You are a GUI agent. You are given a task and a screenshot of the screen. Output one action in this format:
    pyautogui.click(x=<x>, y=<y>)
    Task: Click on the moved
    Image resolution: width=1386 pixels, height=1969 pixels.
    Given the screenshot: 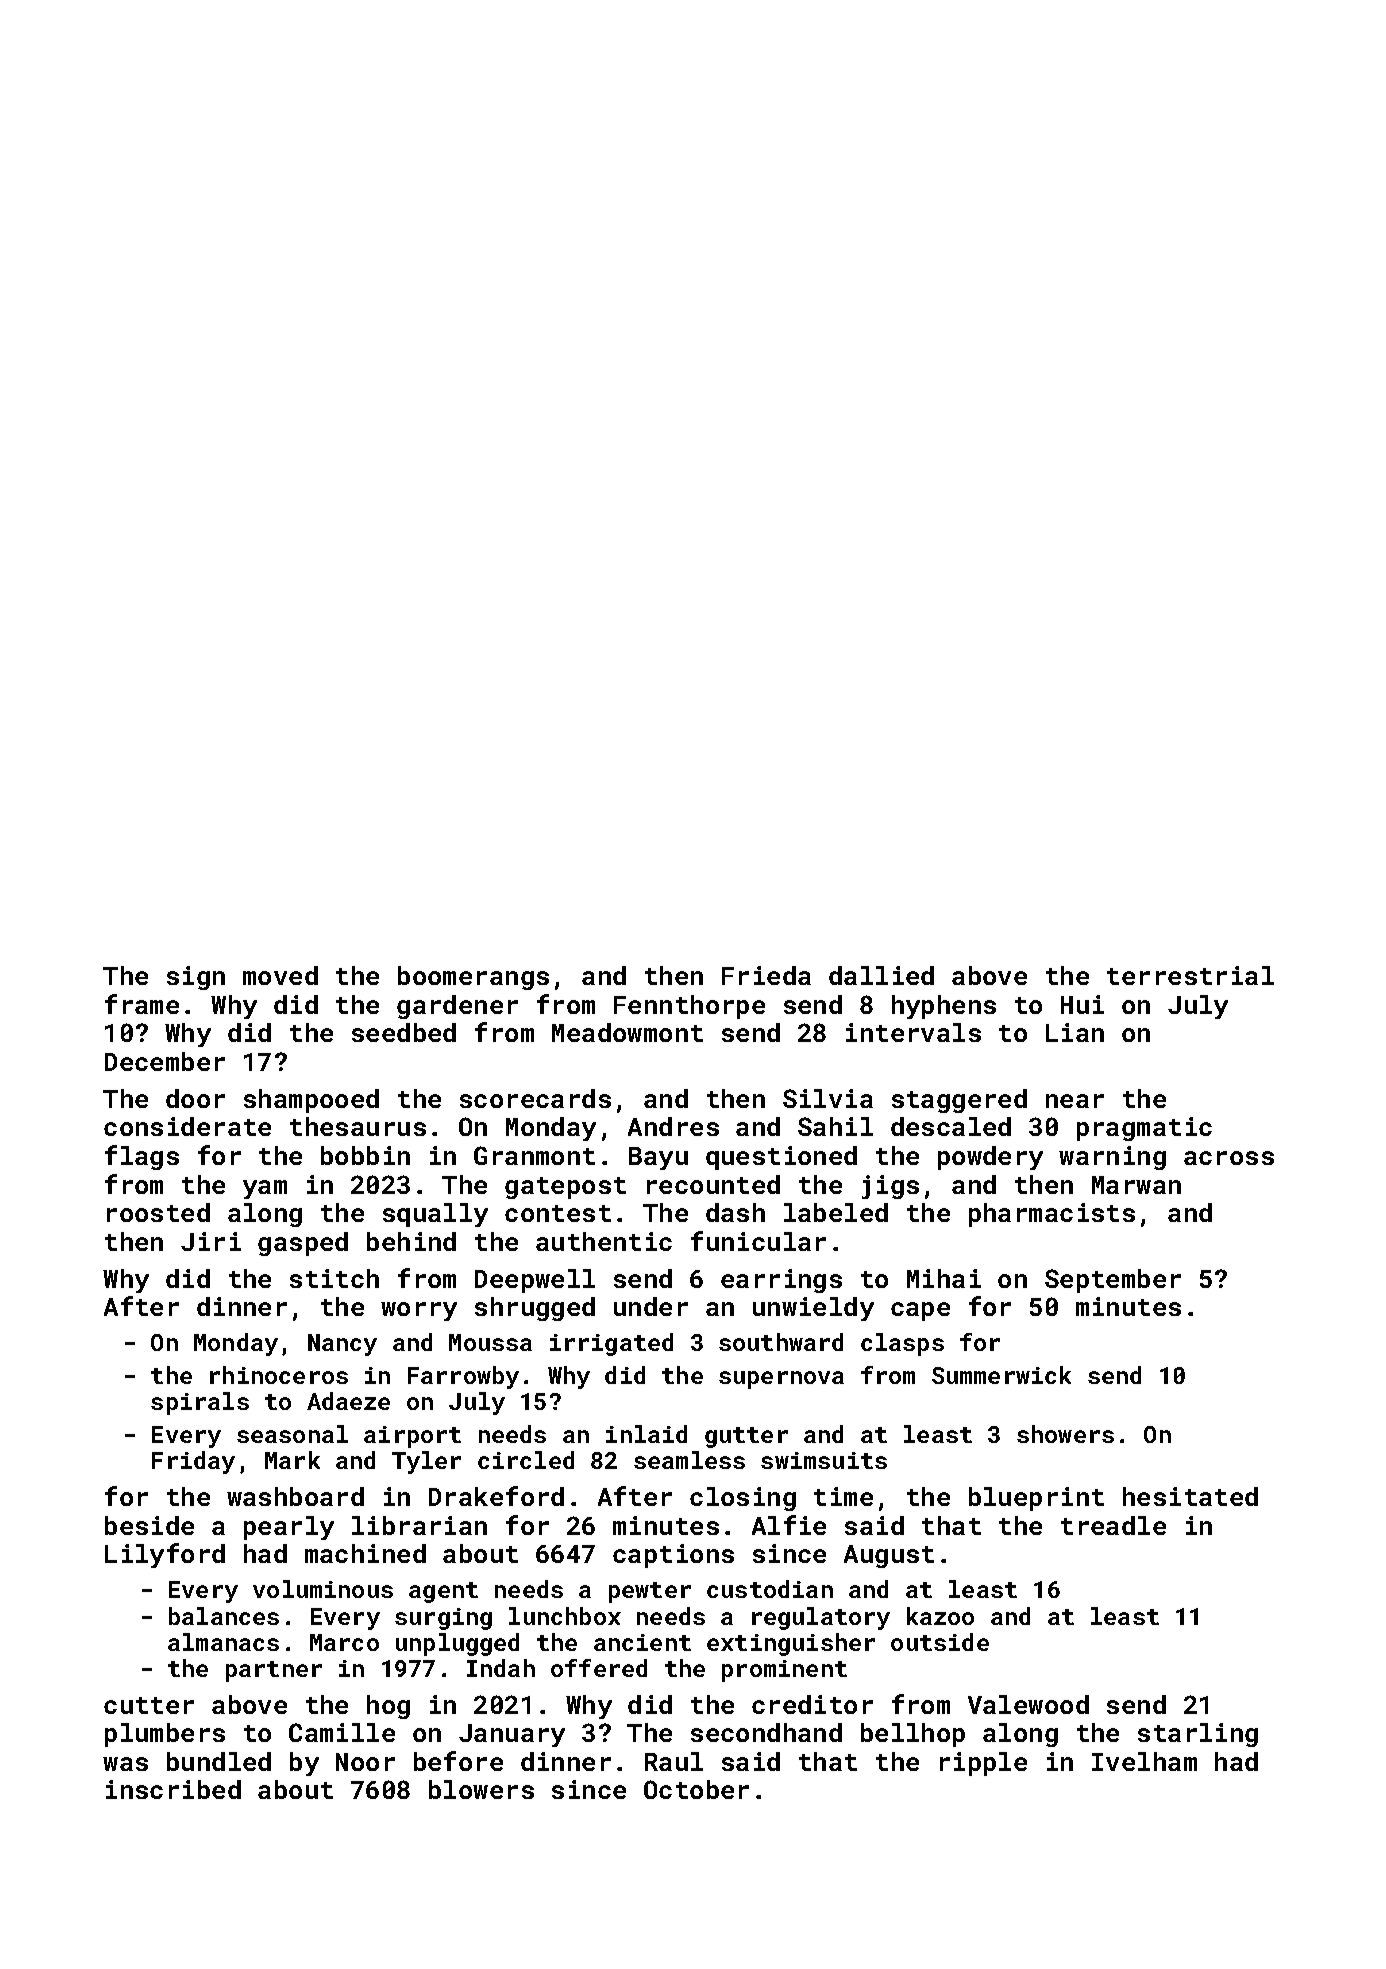 What is the action you would take?
    pyautogui.click(x=280, y=975)
